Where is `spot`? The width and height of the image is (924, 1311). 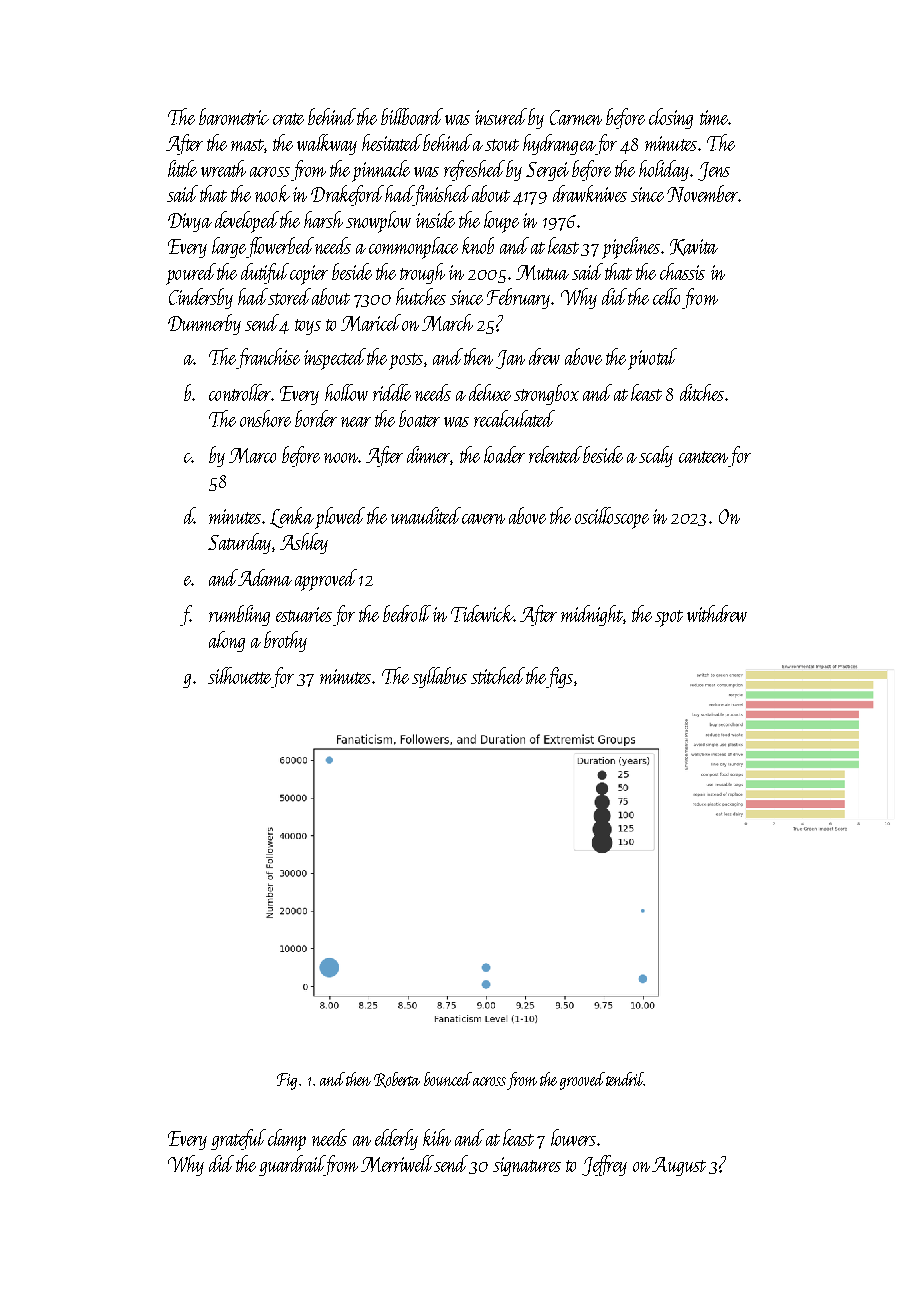
spot is located at coordinates (669, 618).
